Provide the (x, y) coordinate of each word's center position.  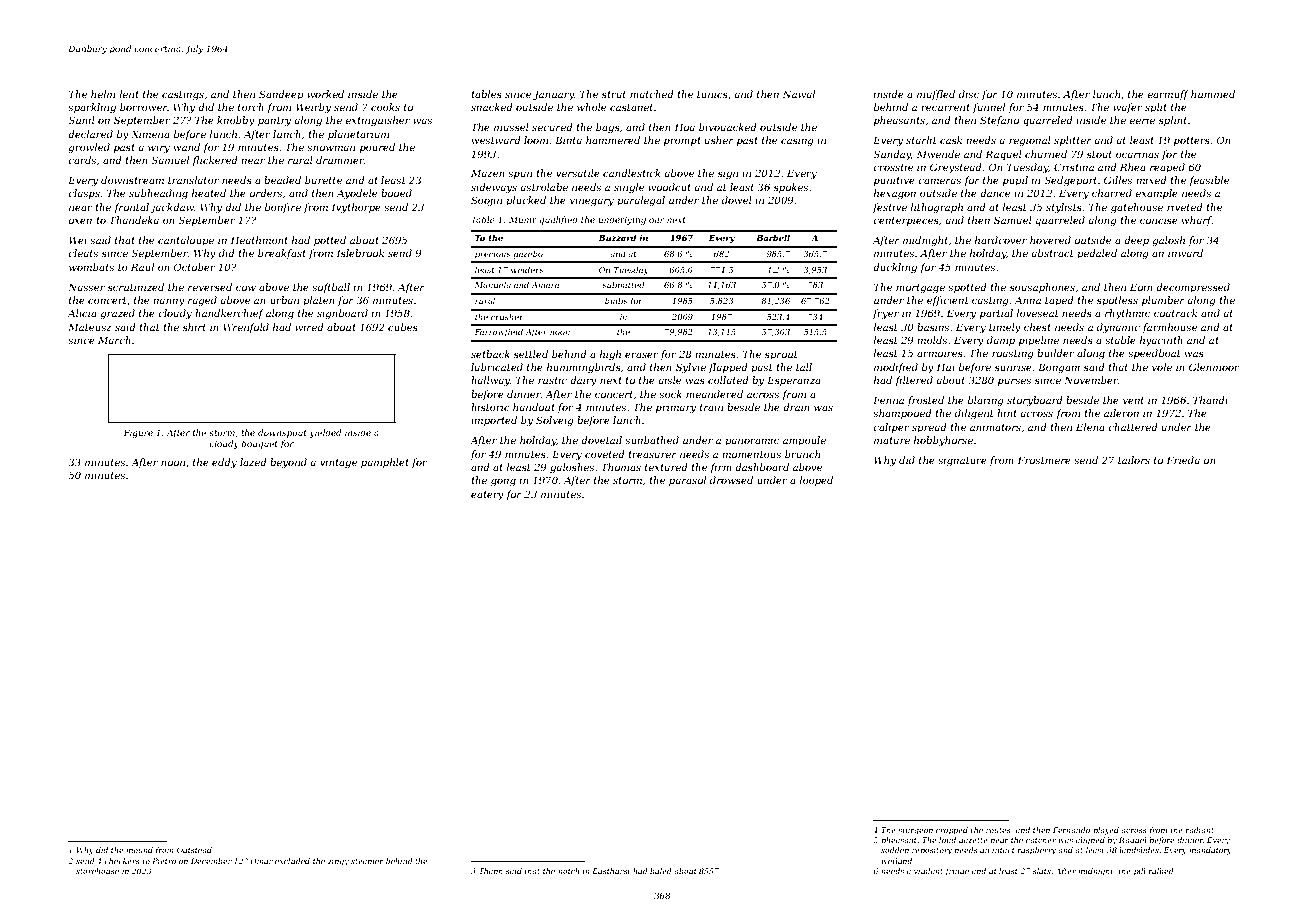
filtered (914, 381)
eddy (224, 463)
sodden (895, 850)
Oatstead (194, 850)
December (211, 861)
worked (325, 94)
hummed (1213, 94)
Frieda (1183, 460)
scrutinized (136, 287)
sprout (781, 355)
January (553, 95)
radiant (1200, 830)
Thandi (1210, 400)
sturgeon (915, 831)
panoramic (752, 441)
